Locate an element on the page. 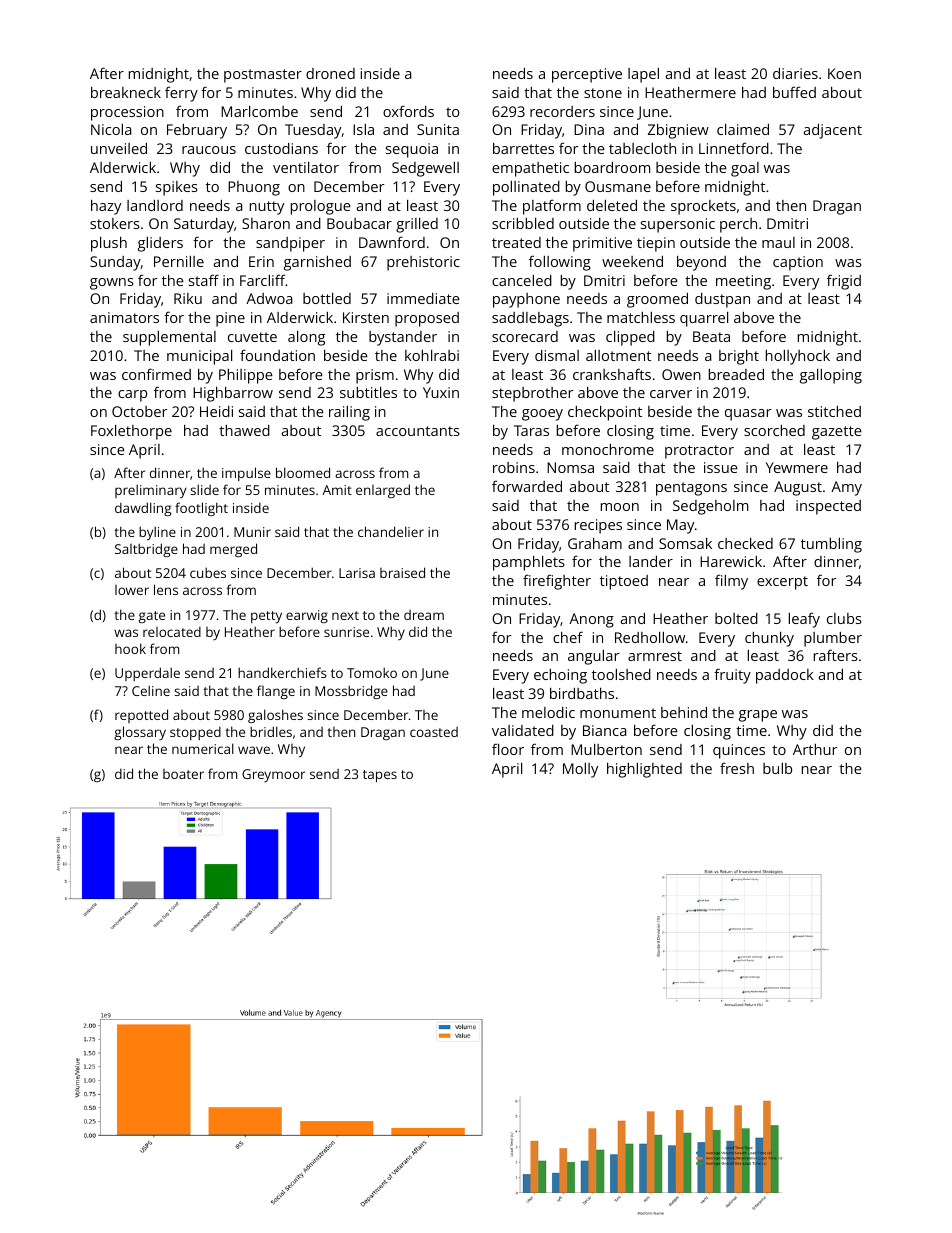 The width and height of the page is (952, 1233). coasted is located at coordinates (434, 732).
